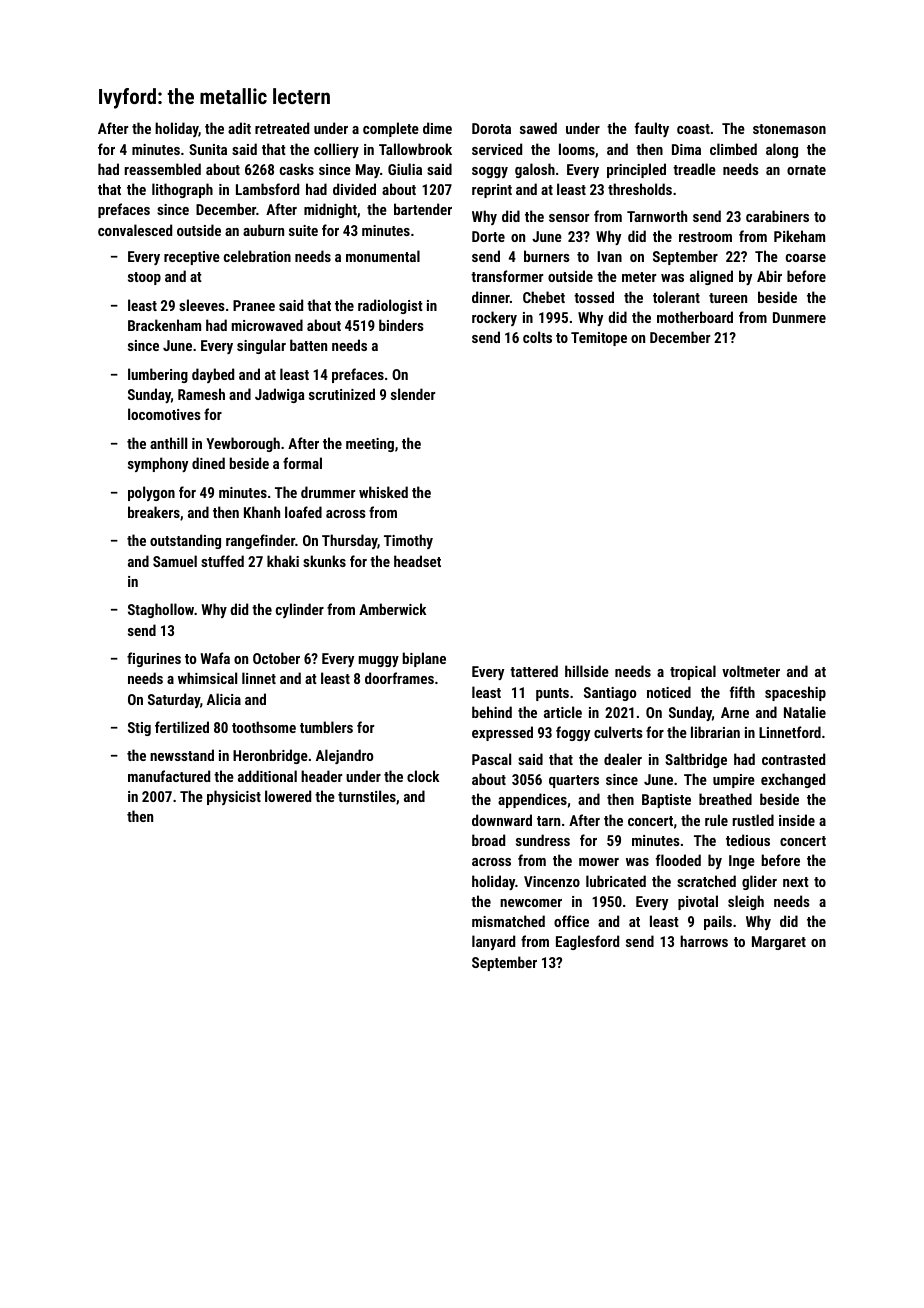  Describe the element at coordinates (267, 776) in the page. I see `additional` at that location.
